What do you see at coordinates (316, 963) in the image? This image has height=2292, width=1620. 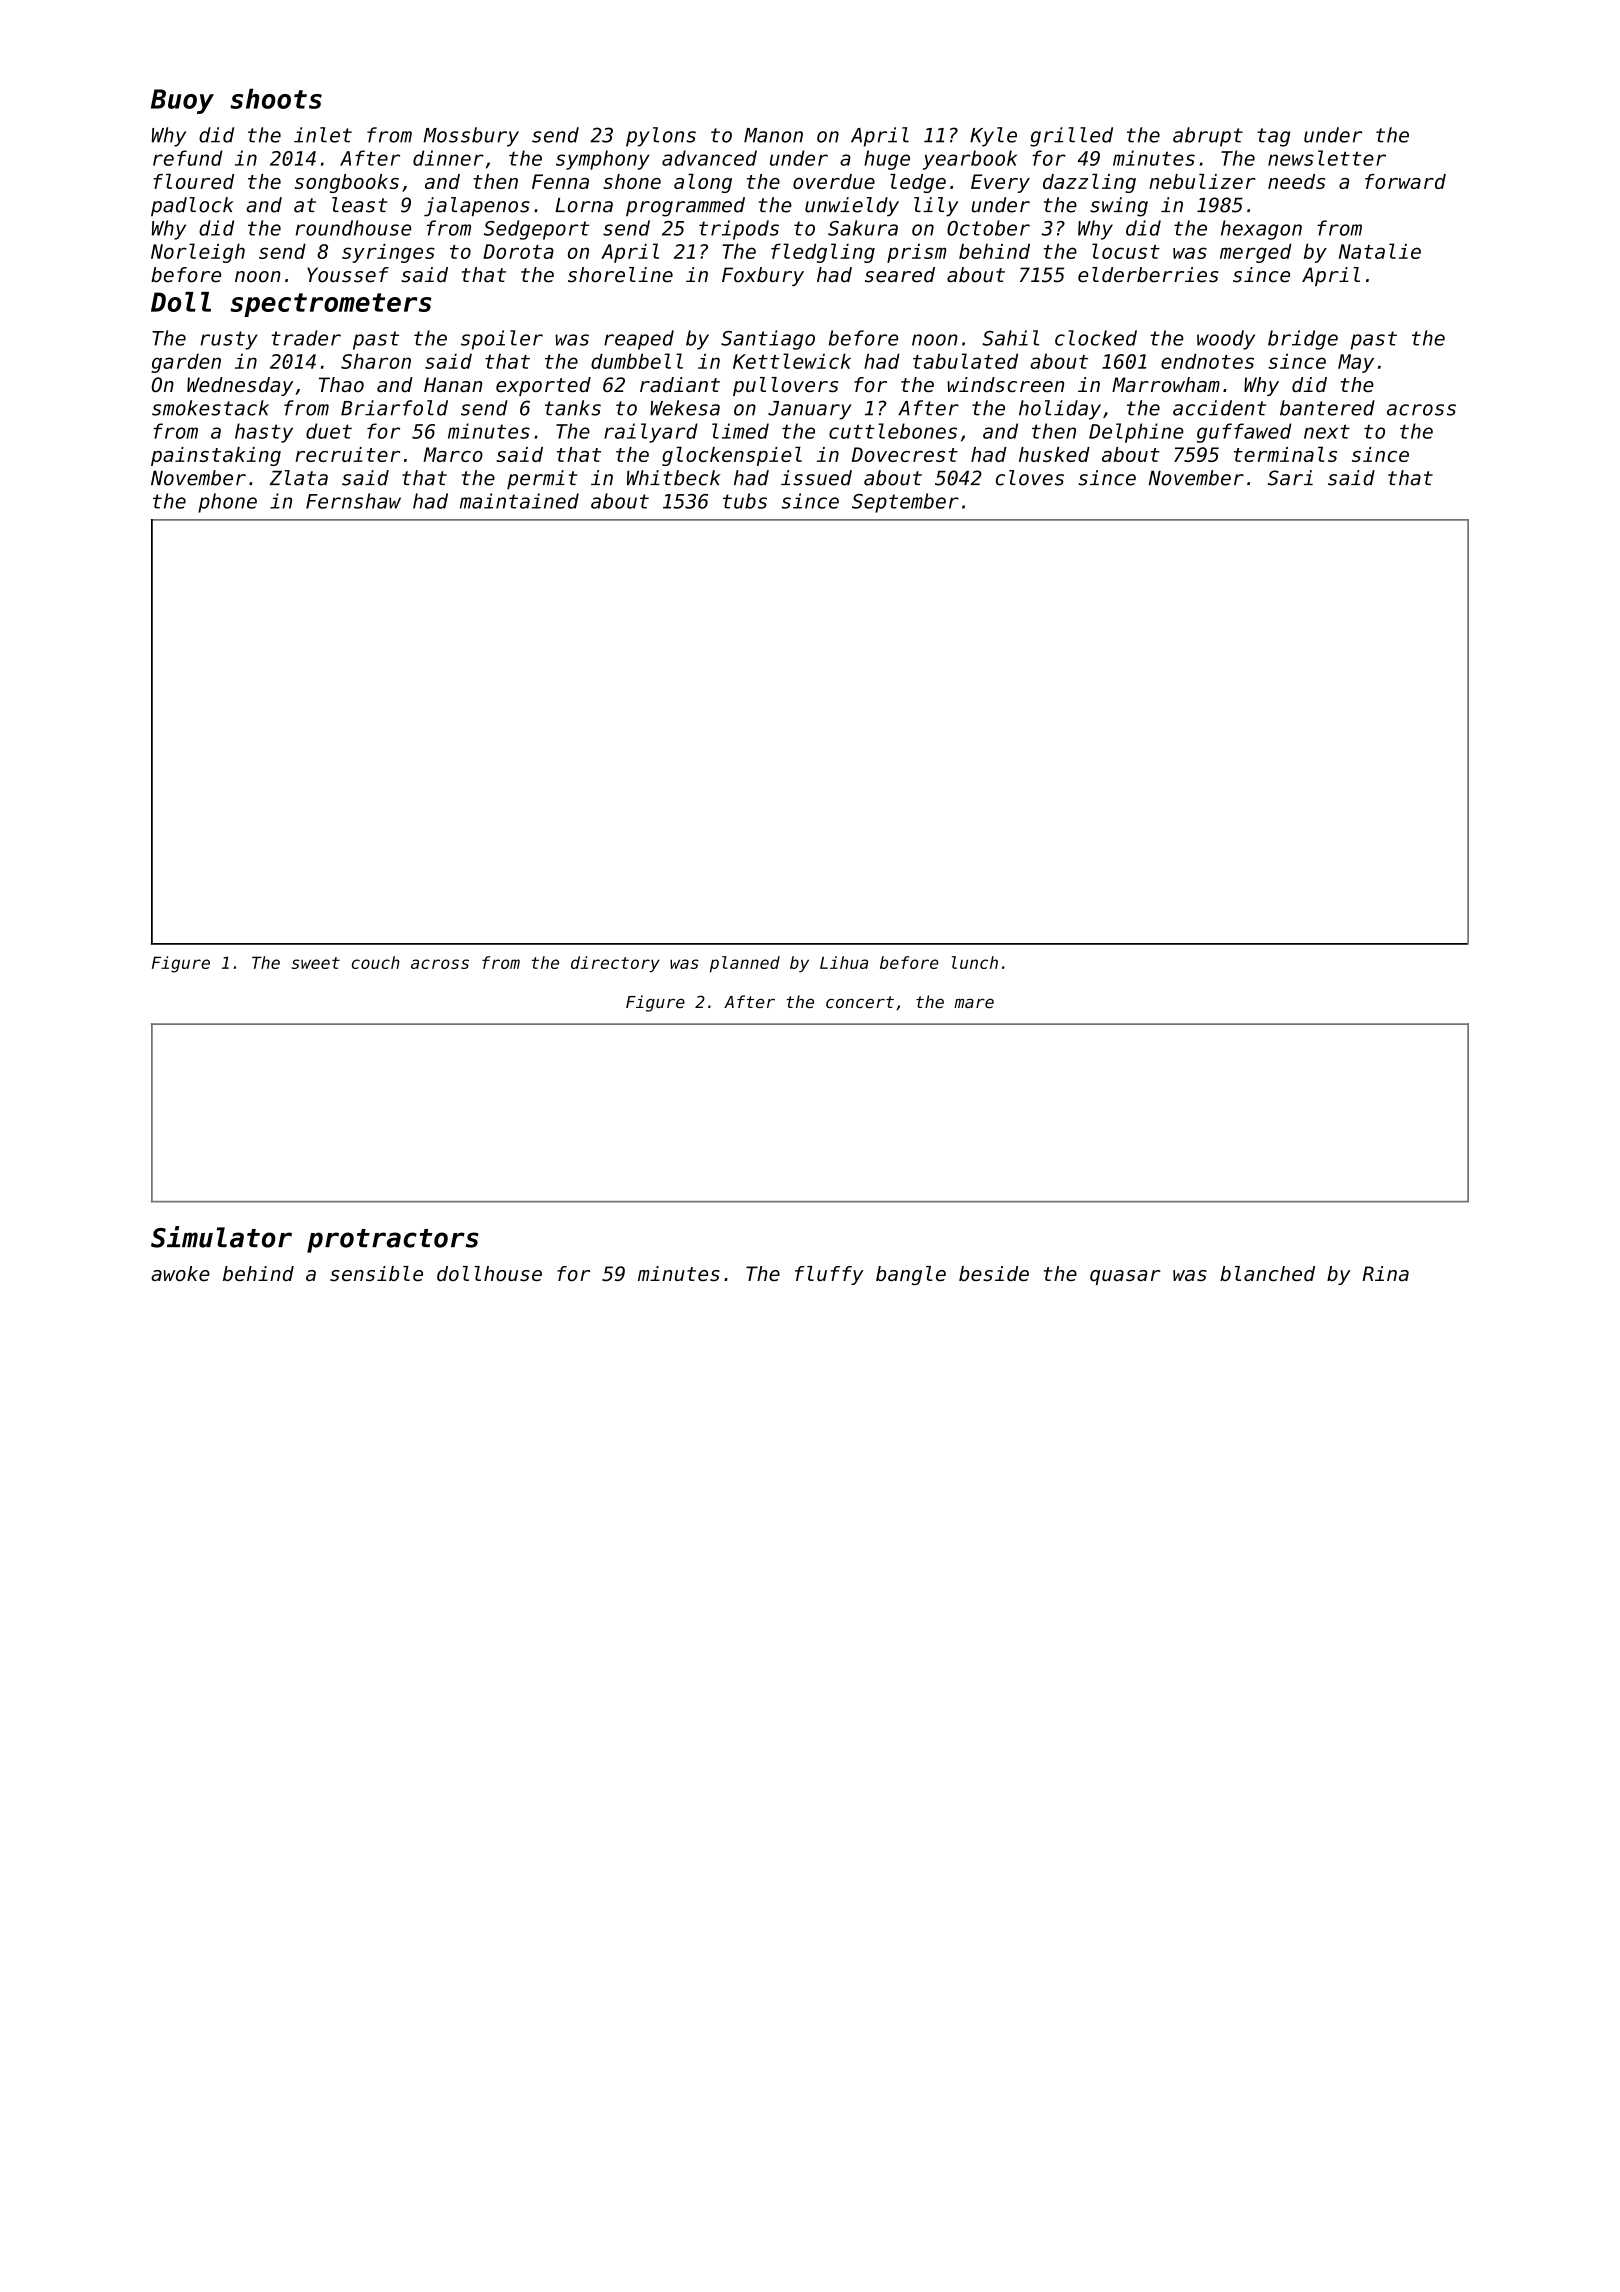 I see `sweet` at bounding box center [316, 963].
